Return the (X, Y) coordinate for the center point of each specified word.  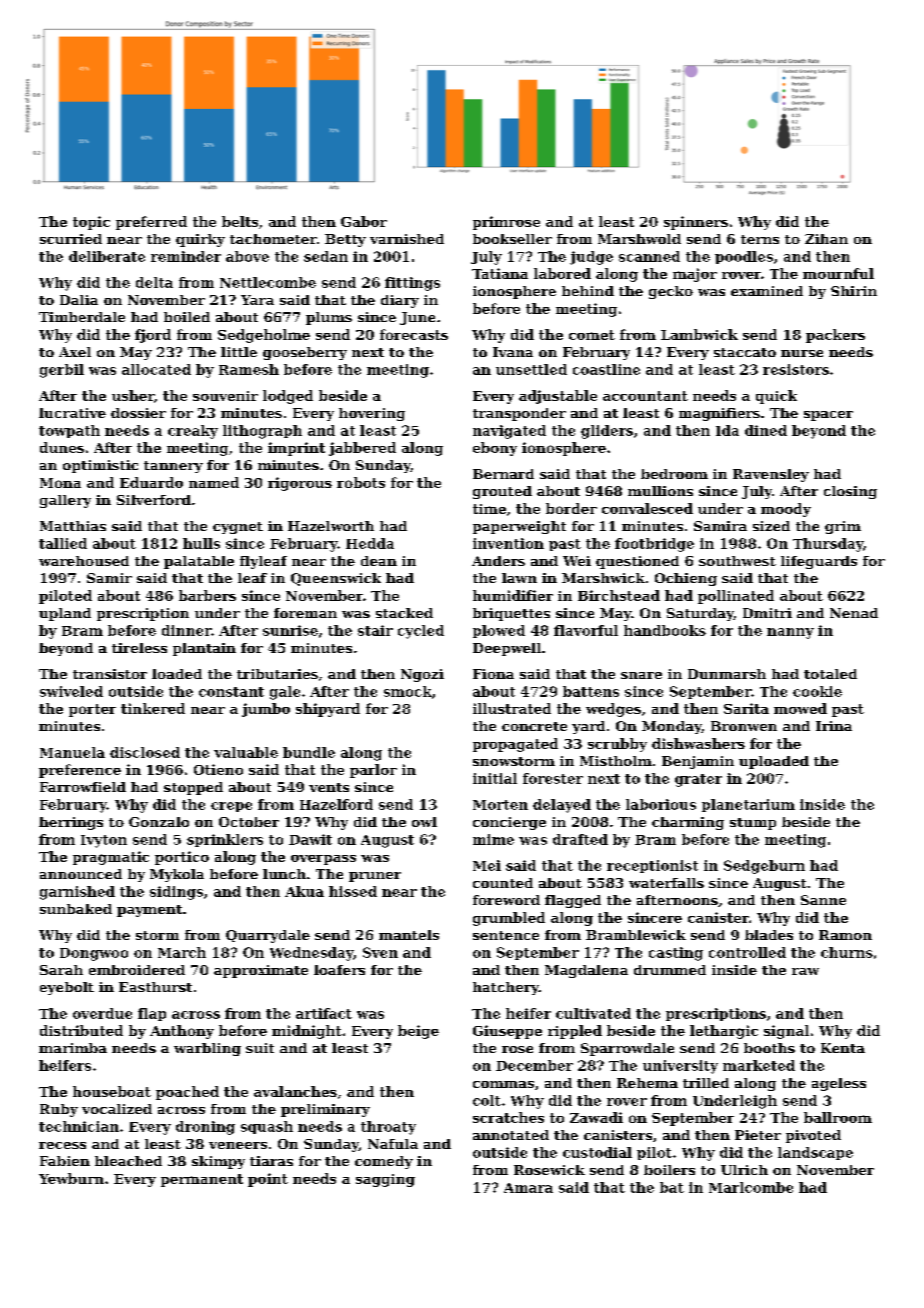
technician (79, 1126)
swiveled (71, 691)
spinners (696, 223)
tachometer (273, 239)
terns (760, 239)
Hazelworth (331, 526)
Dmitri (767, 613)
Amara (528, 1188)
